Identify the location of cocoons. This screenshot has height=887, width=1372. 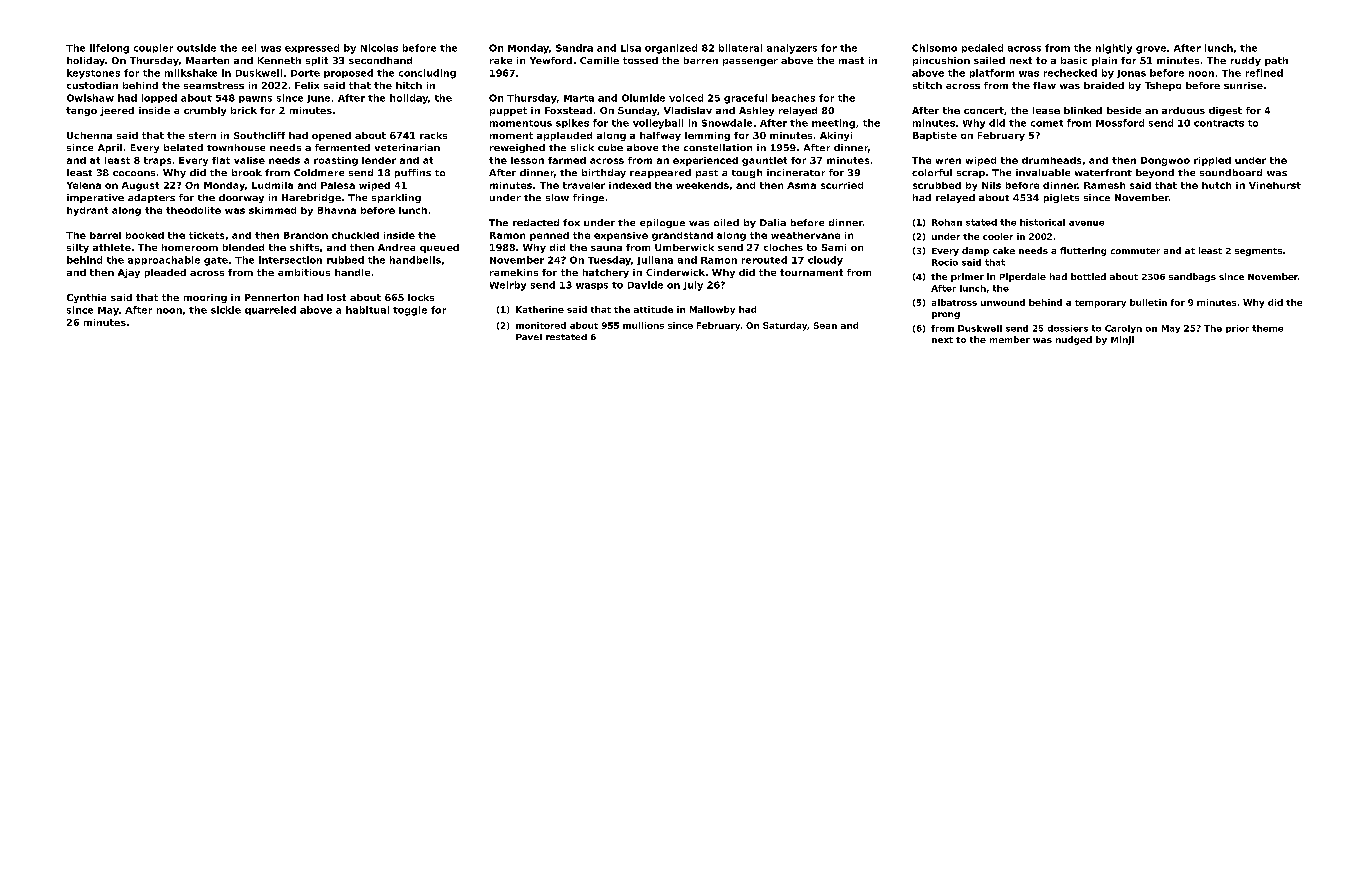
(134, 173).
